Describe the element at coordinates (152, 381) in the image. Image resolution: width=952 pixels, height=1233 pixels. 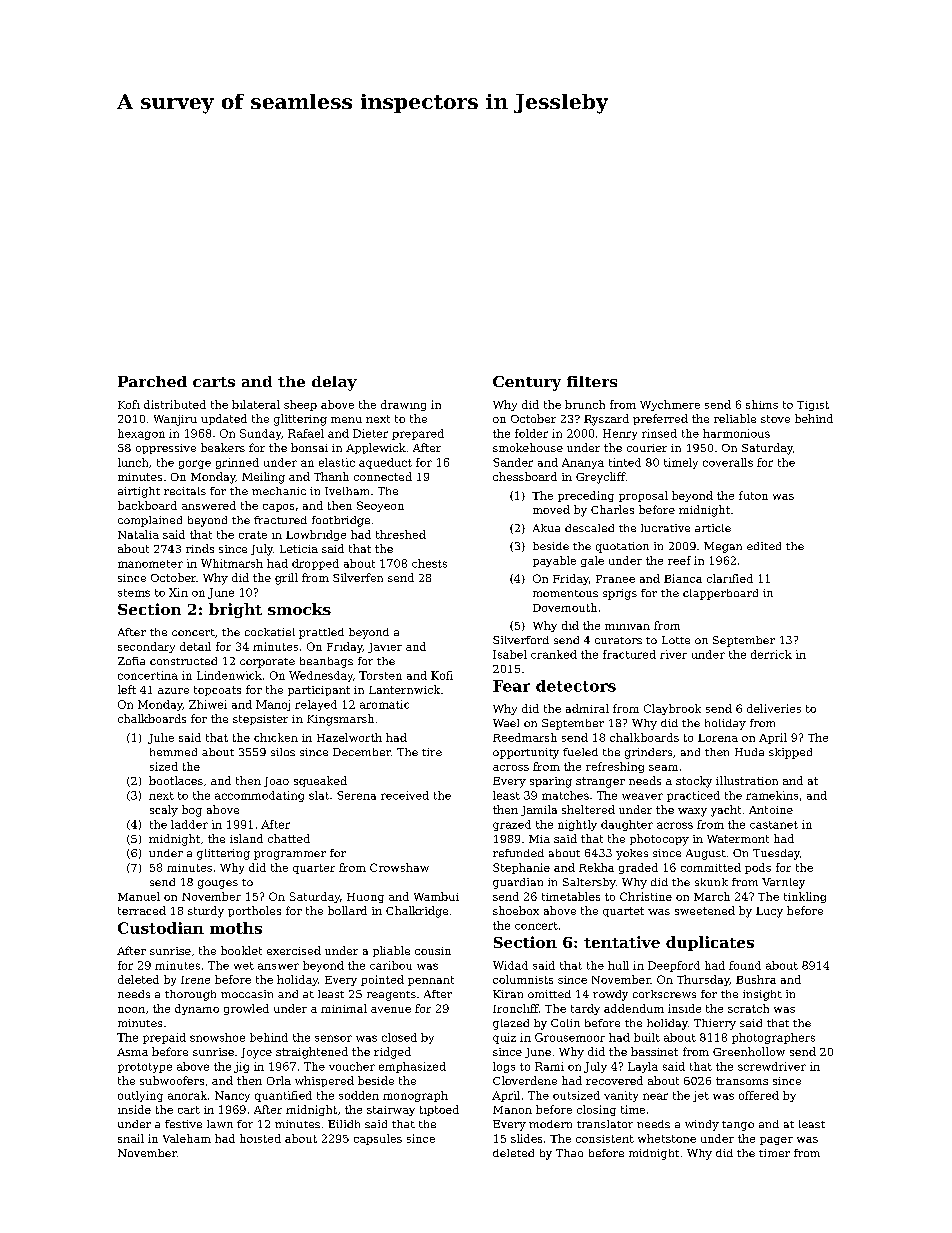
I see `Parched` at that location.
